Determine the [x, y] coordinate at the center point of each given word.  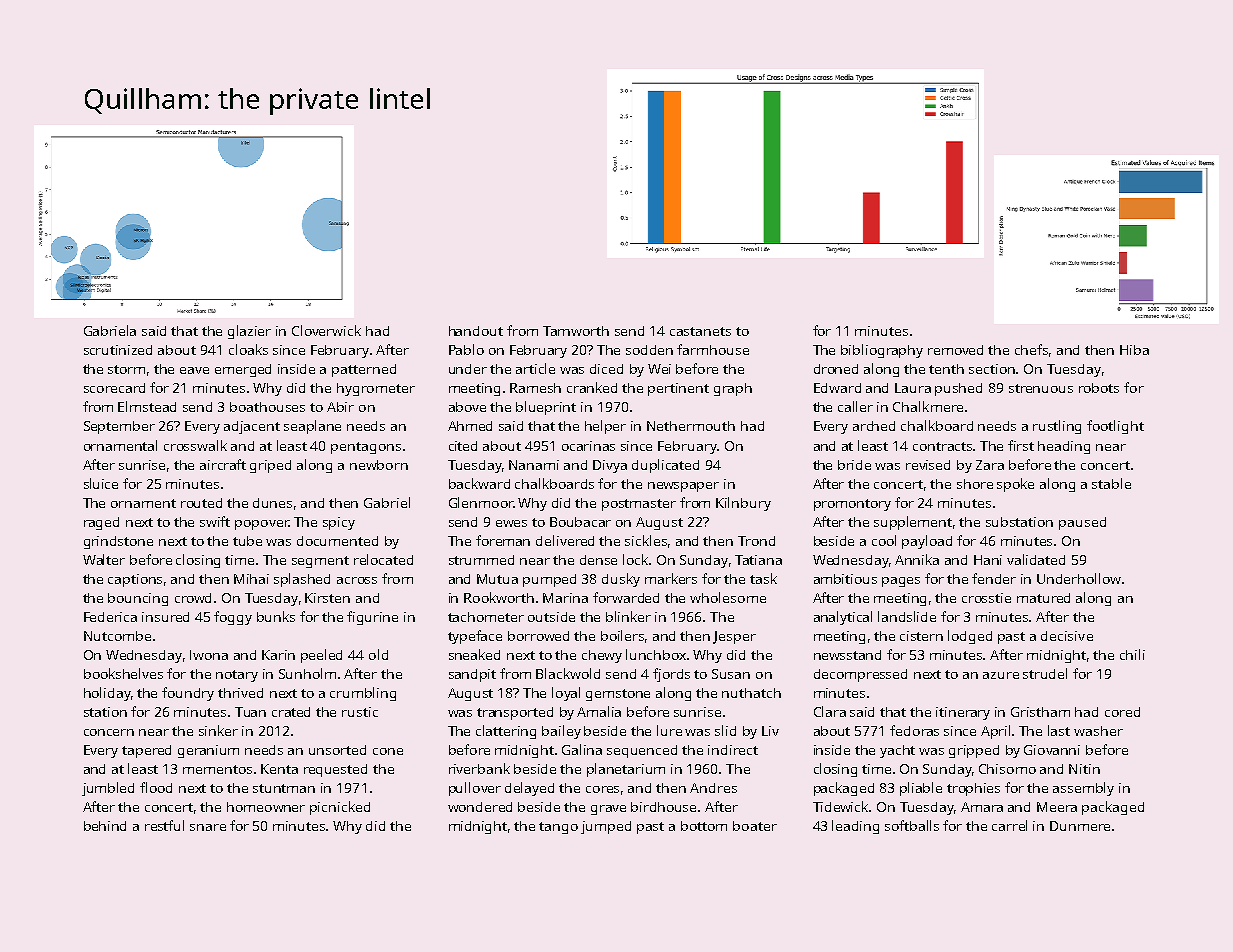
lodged [970, 637]
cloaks [248, 349]
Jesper [734, 637]
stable [1111, 483]
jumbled [108, 789]
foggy [233, 618]
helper [605, 427]
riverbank [479, 768]
